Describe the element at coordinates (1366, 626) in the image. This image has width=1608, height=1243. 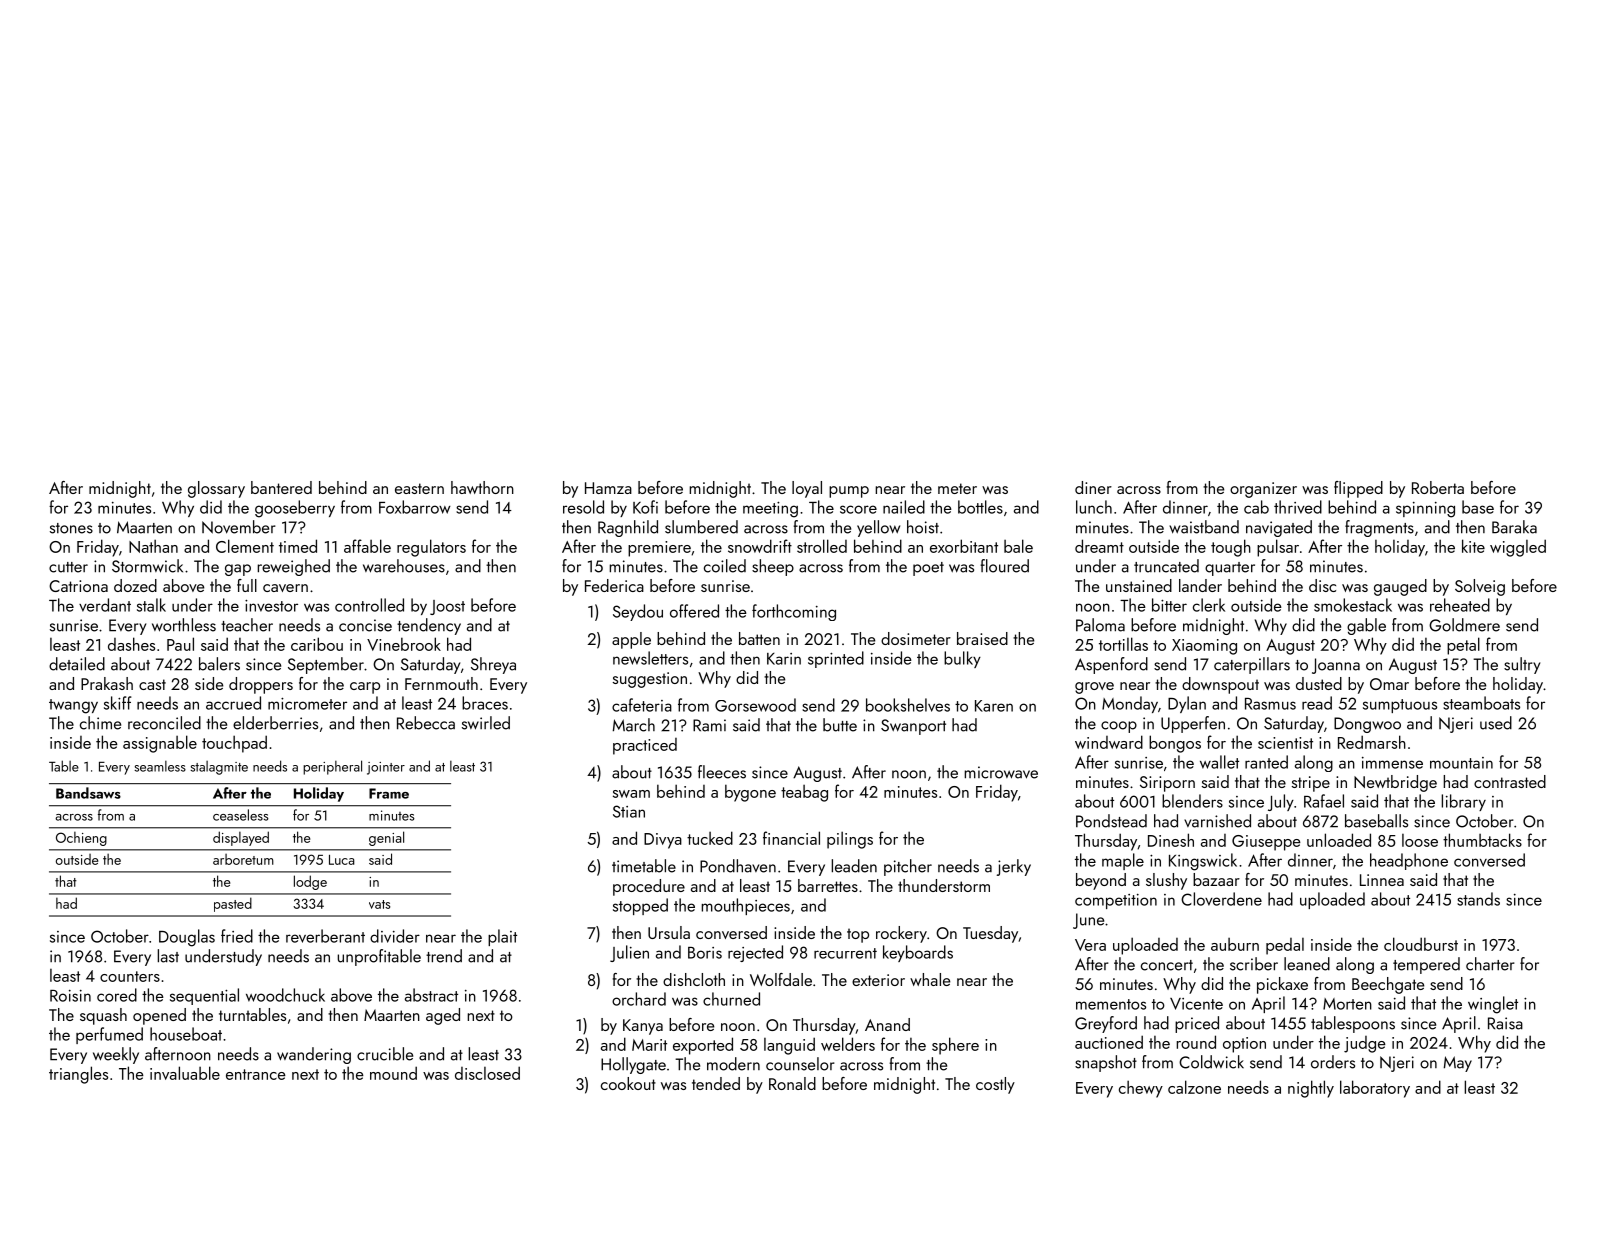
I see `gable` at that location.
